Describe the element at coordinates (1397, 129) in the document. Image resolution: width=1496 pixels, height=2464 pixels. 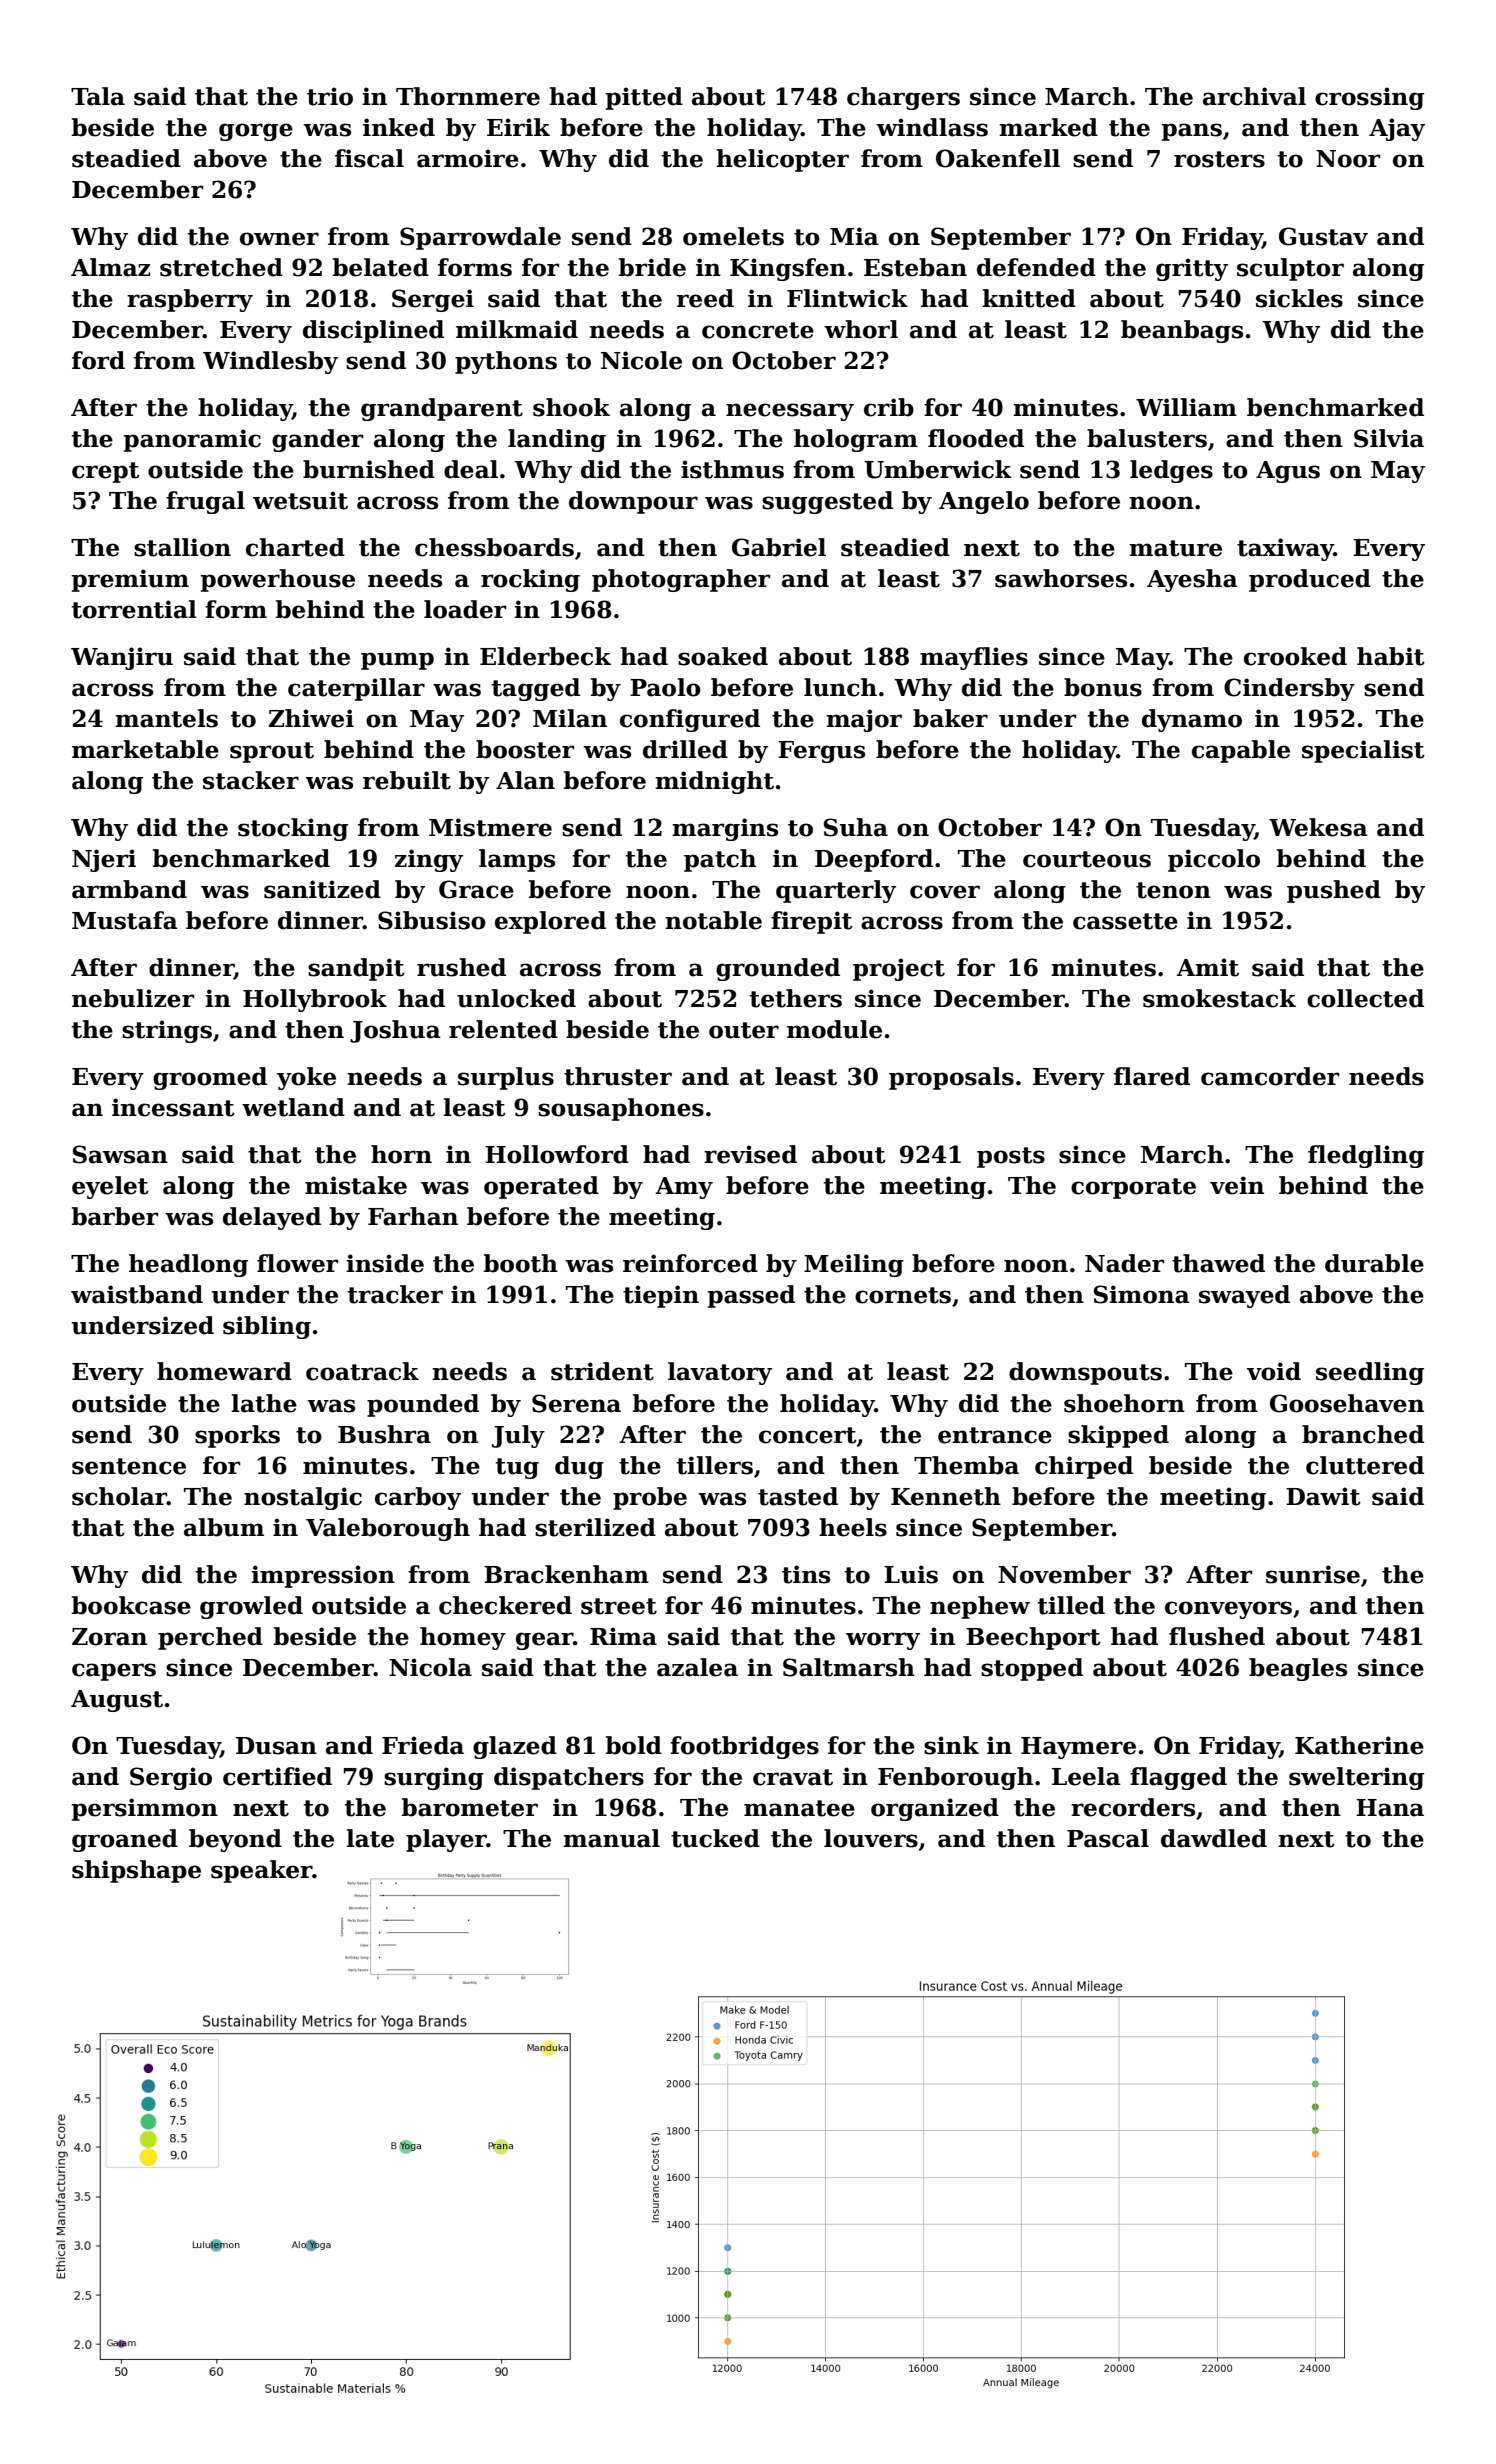
I see `Ajay` at that location.
